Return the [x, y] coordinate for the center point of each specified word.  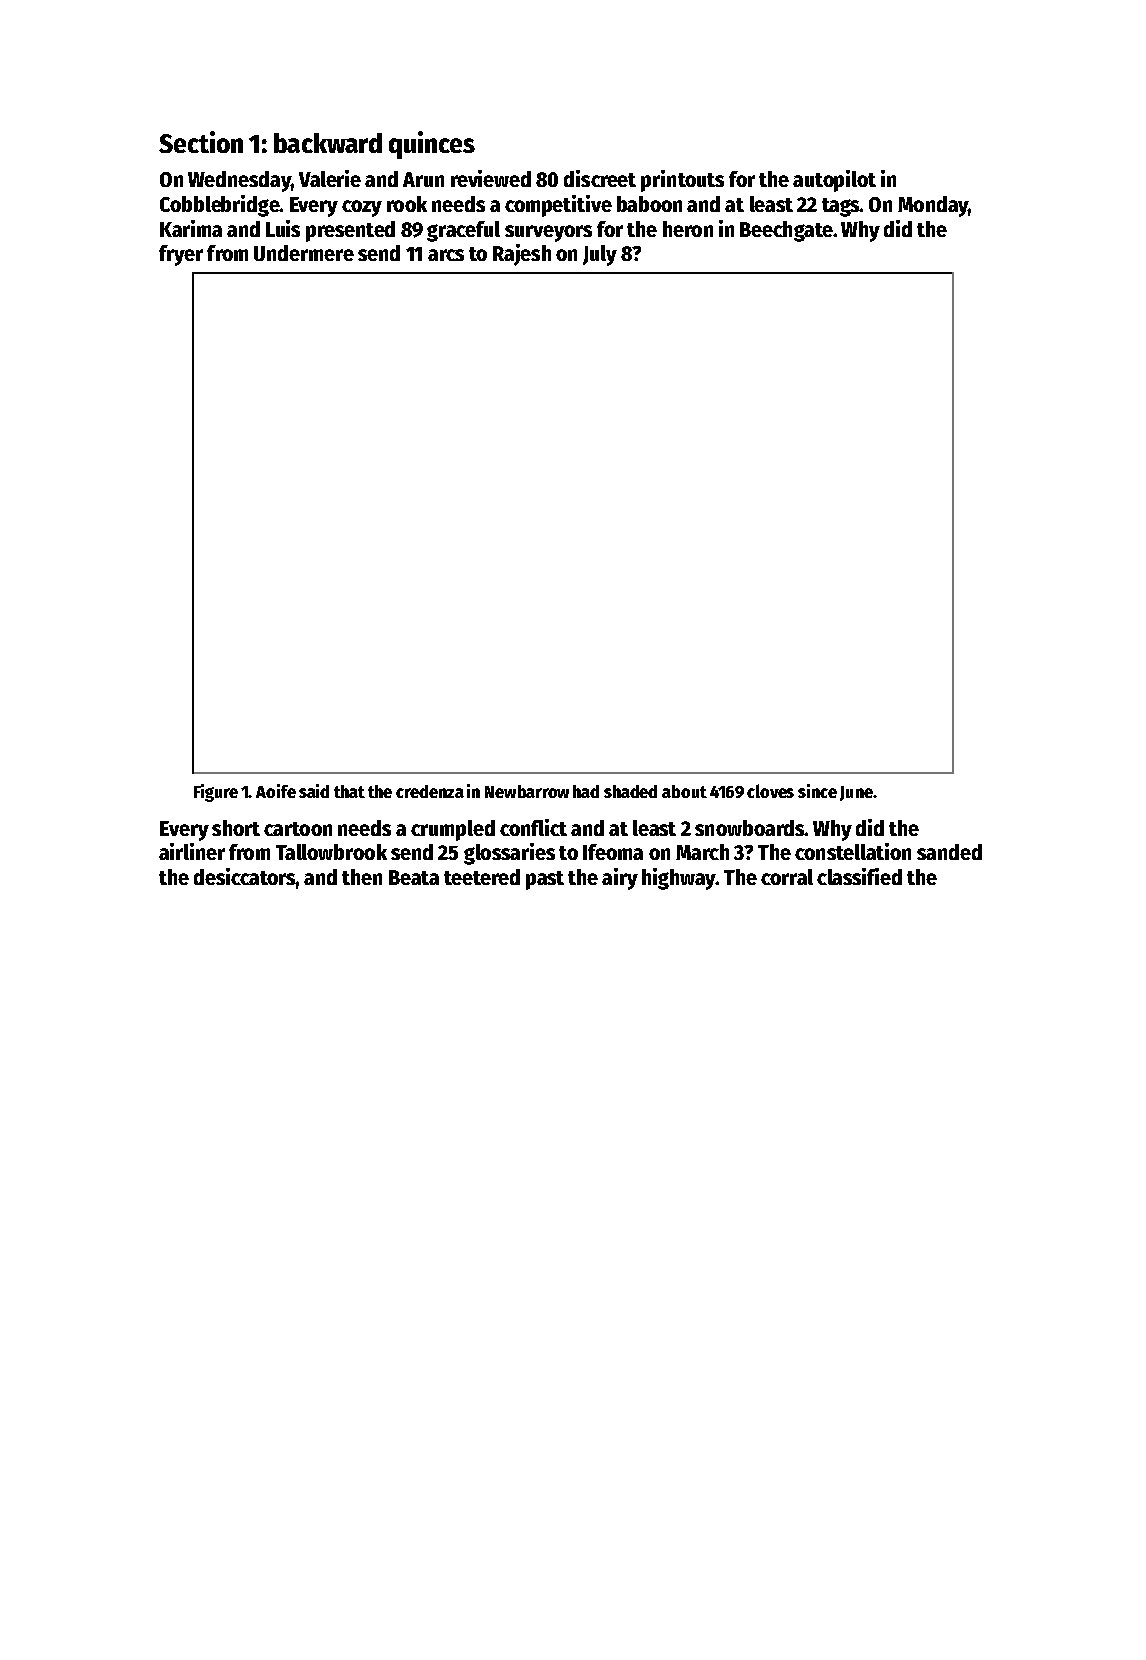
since [817, 791]
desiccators [245, 876]
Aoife [276, 791]
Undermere [304, 253]
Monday [933, 206]
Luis [283, 228]
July [600, 255]
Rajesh [522, 255]
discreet [600, 178]
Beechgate [786, 231]
